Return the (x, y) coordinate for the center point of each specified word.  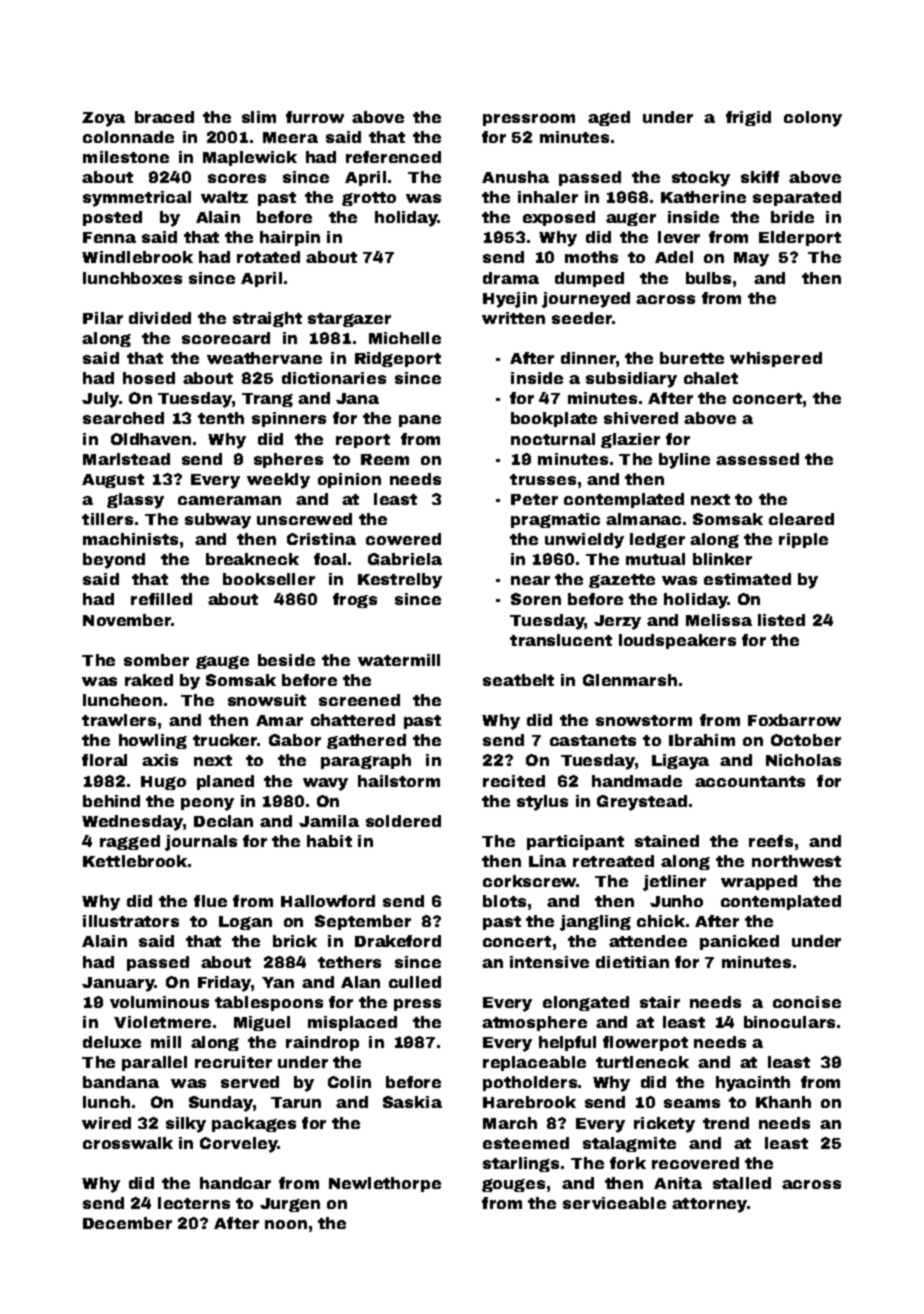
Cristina (321, 539)
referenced (393, 157)
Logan (245, 923)
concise (807, 1002)
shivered (641, 418)
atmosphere (534, 1023)
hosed (149, 378)
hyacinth (753, 1084)
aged (609, 118)
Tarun (296, 1102)
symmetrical (137, 199)
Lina (547, 861)
